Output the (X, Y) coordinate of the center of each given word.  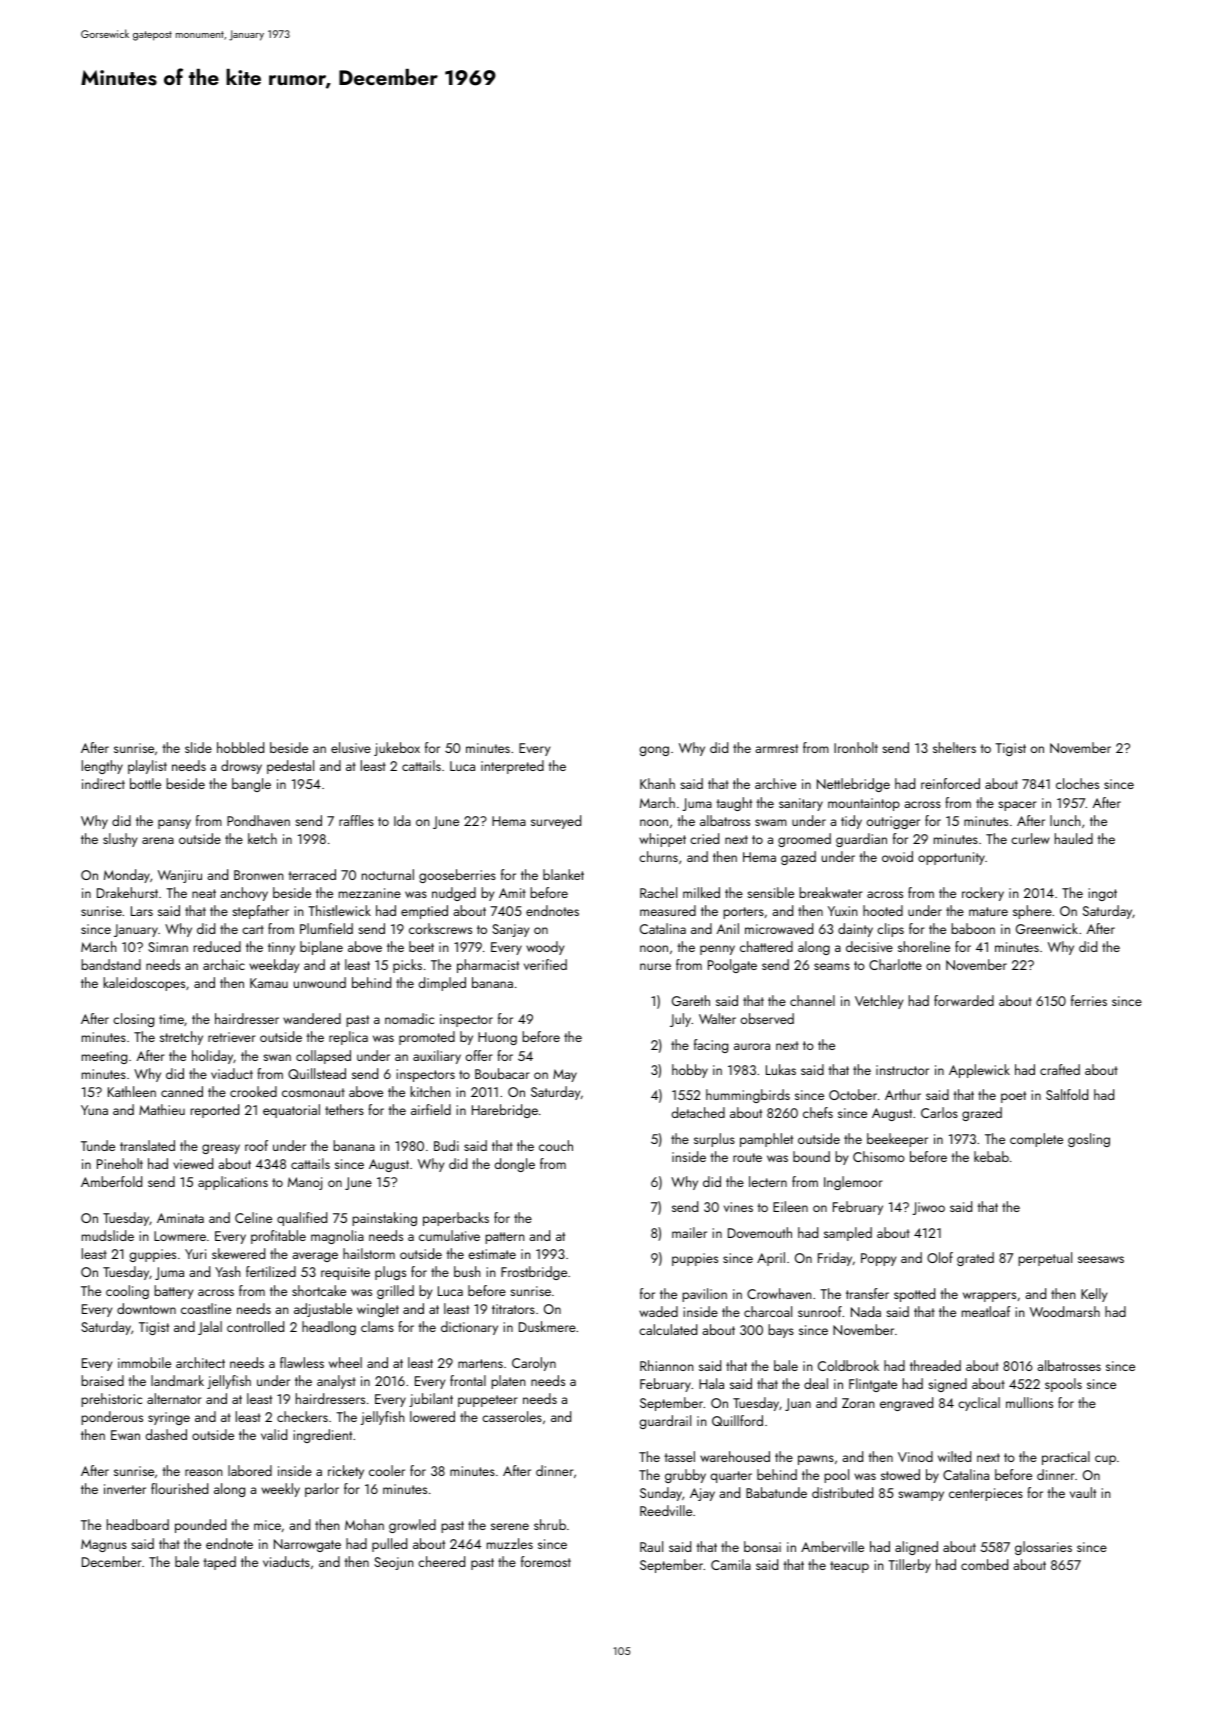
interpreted (512, 767)
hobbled (240, 747)
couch (556, 1145)
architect (200, 1362)
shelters (954, 747)
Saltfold (1067, 1094)
